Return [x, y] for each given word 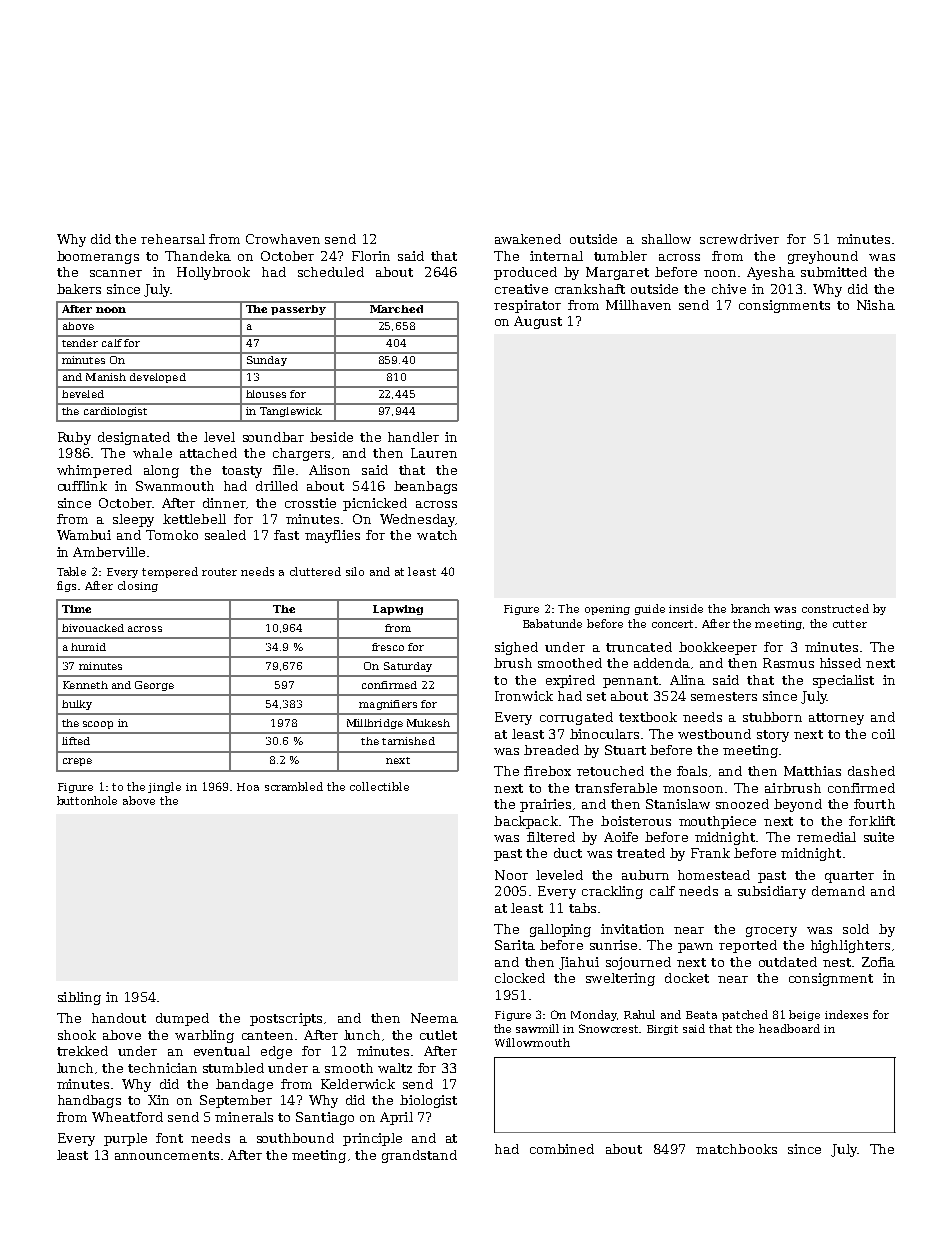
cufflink [82, 486]
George [154, 686]
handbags [89, 1101]
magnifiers [388, 705]
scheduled [331, 272]
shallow [666, 239]
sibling [79, 998]
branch [750, 608]
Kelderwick [358, 1084]
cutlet [438, 1035]
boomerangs [98, 257]
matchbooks [736, 1149]
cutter [850, 624]
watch [437, 535]
